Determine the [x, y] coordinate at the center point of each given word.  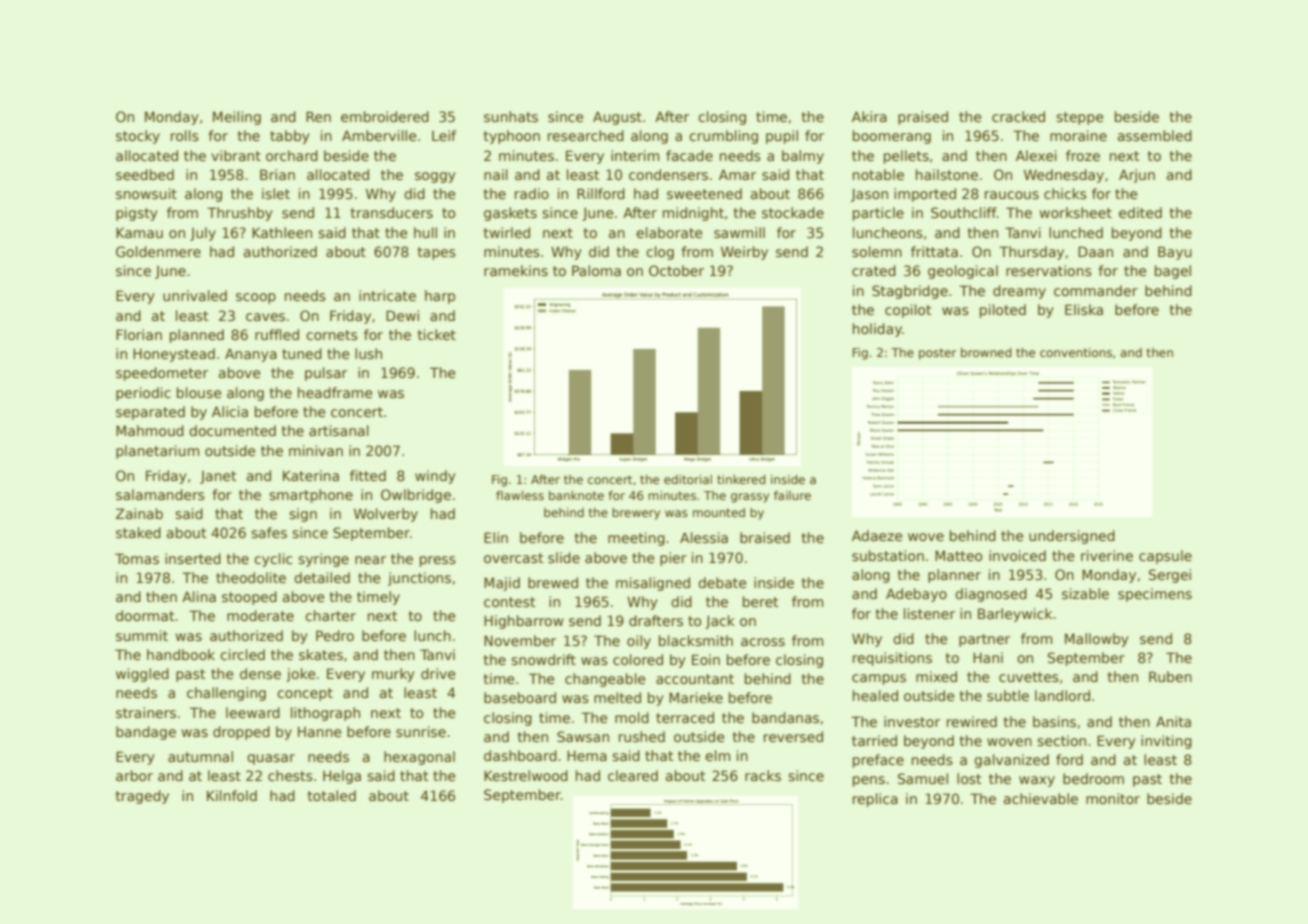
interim [635, 155]
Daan [1095, 251]
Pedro [335, 635]
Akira [869, 116]
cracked [1018, 116]
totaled [332, 795]
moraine [1078, 135]
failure [792, 495]
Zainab [139, 513]
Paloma [596, 270]
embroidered [385, 116]
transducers [392, 212]
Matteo [958, 555]
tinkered [741, 479]
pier [673, 559]
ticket [437, 334]
